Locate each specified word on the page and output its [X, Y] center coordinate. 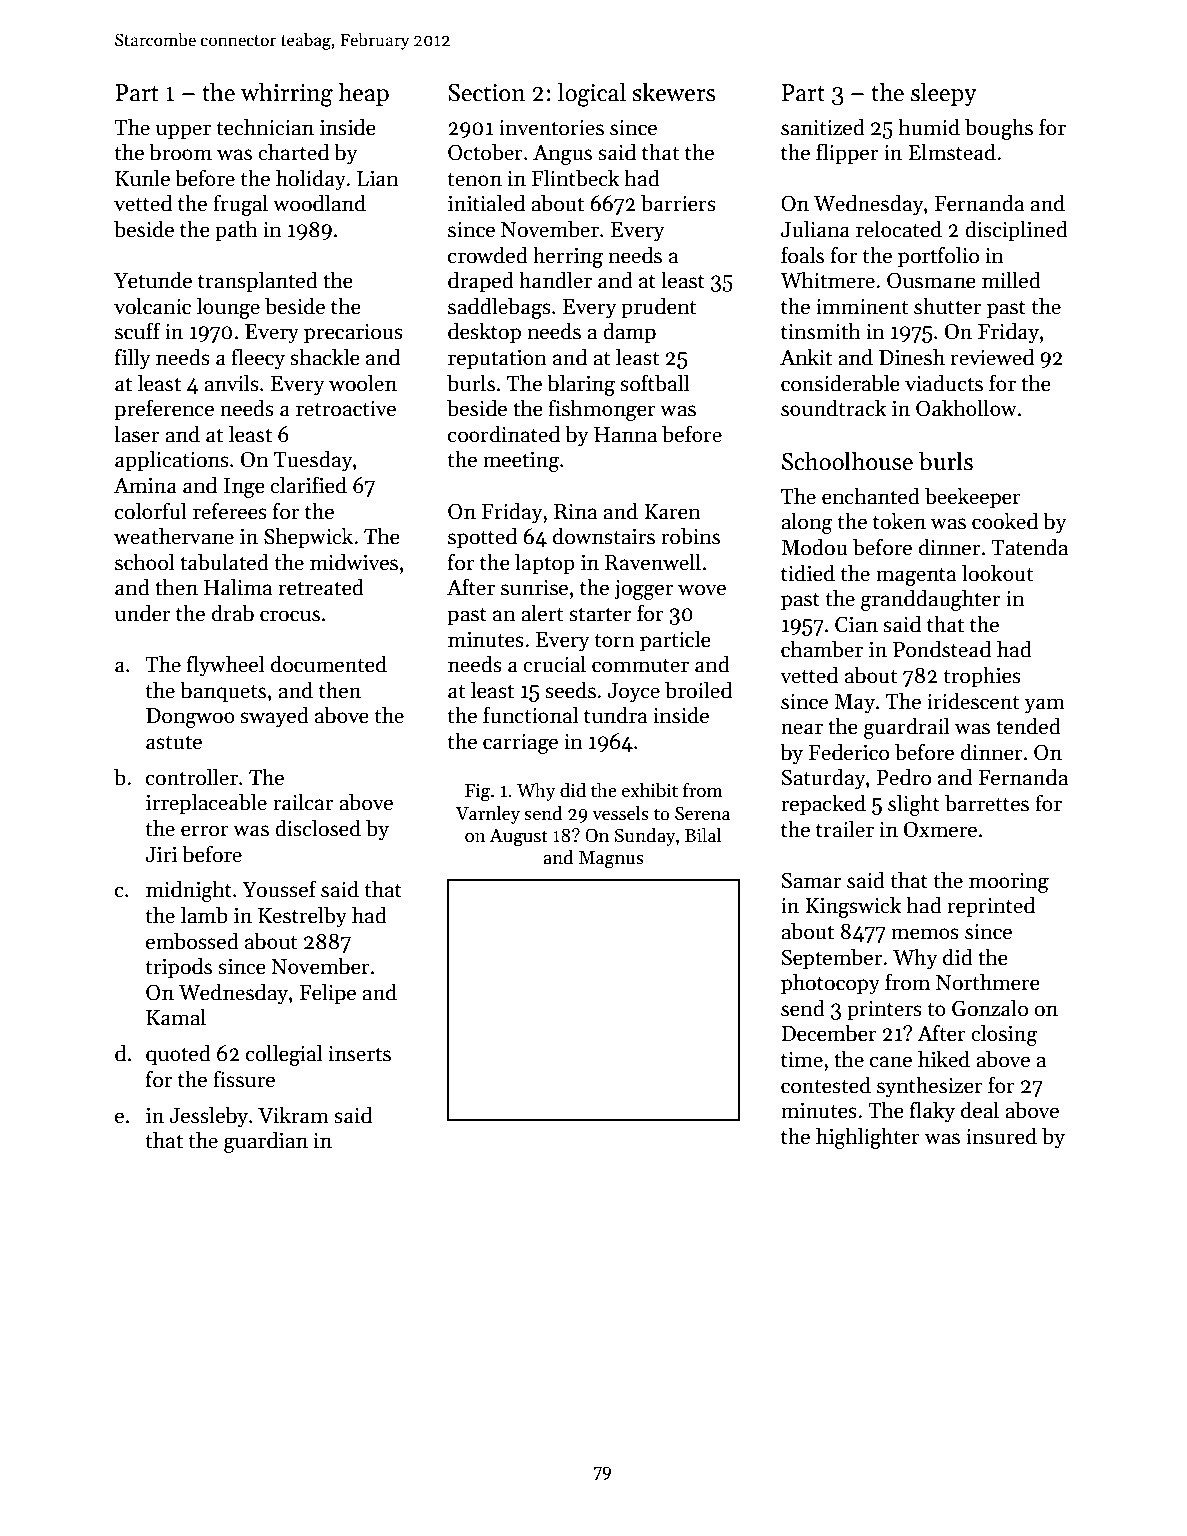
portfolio [938, 257]
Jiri [161, 854]
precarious [353, 334]
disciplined [1016, 231]
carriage [520, 744]
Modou [814, 547]
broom [180, 152]
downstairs [604, 536]
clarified [308, 485]
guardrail [906, 728]
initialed [486, 203]
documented [329, 664]
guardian [266, 1142]
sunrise [534, 588]
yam [1044, 706]
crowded [488, 255]
